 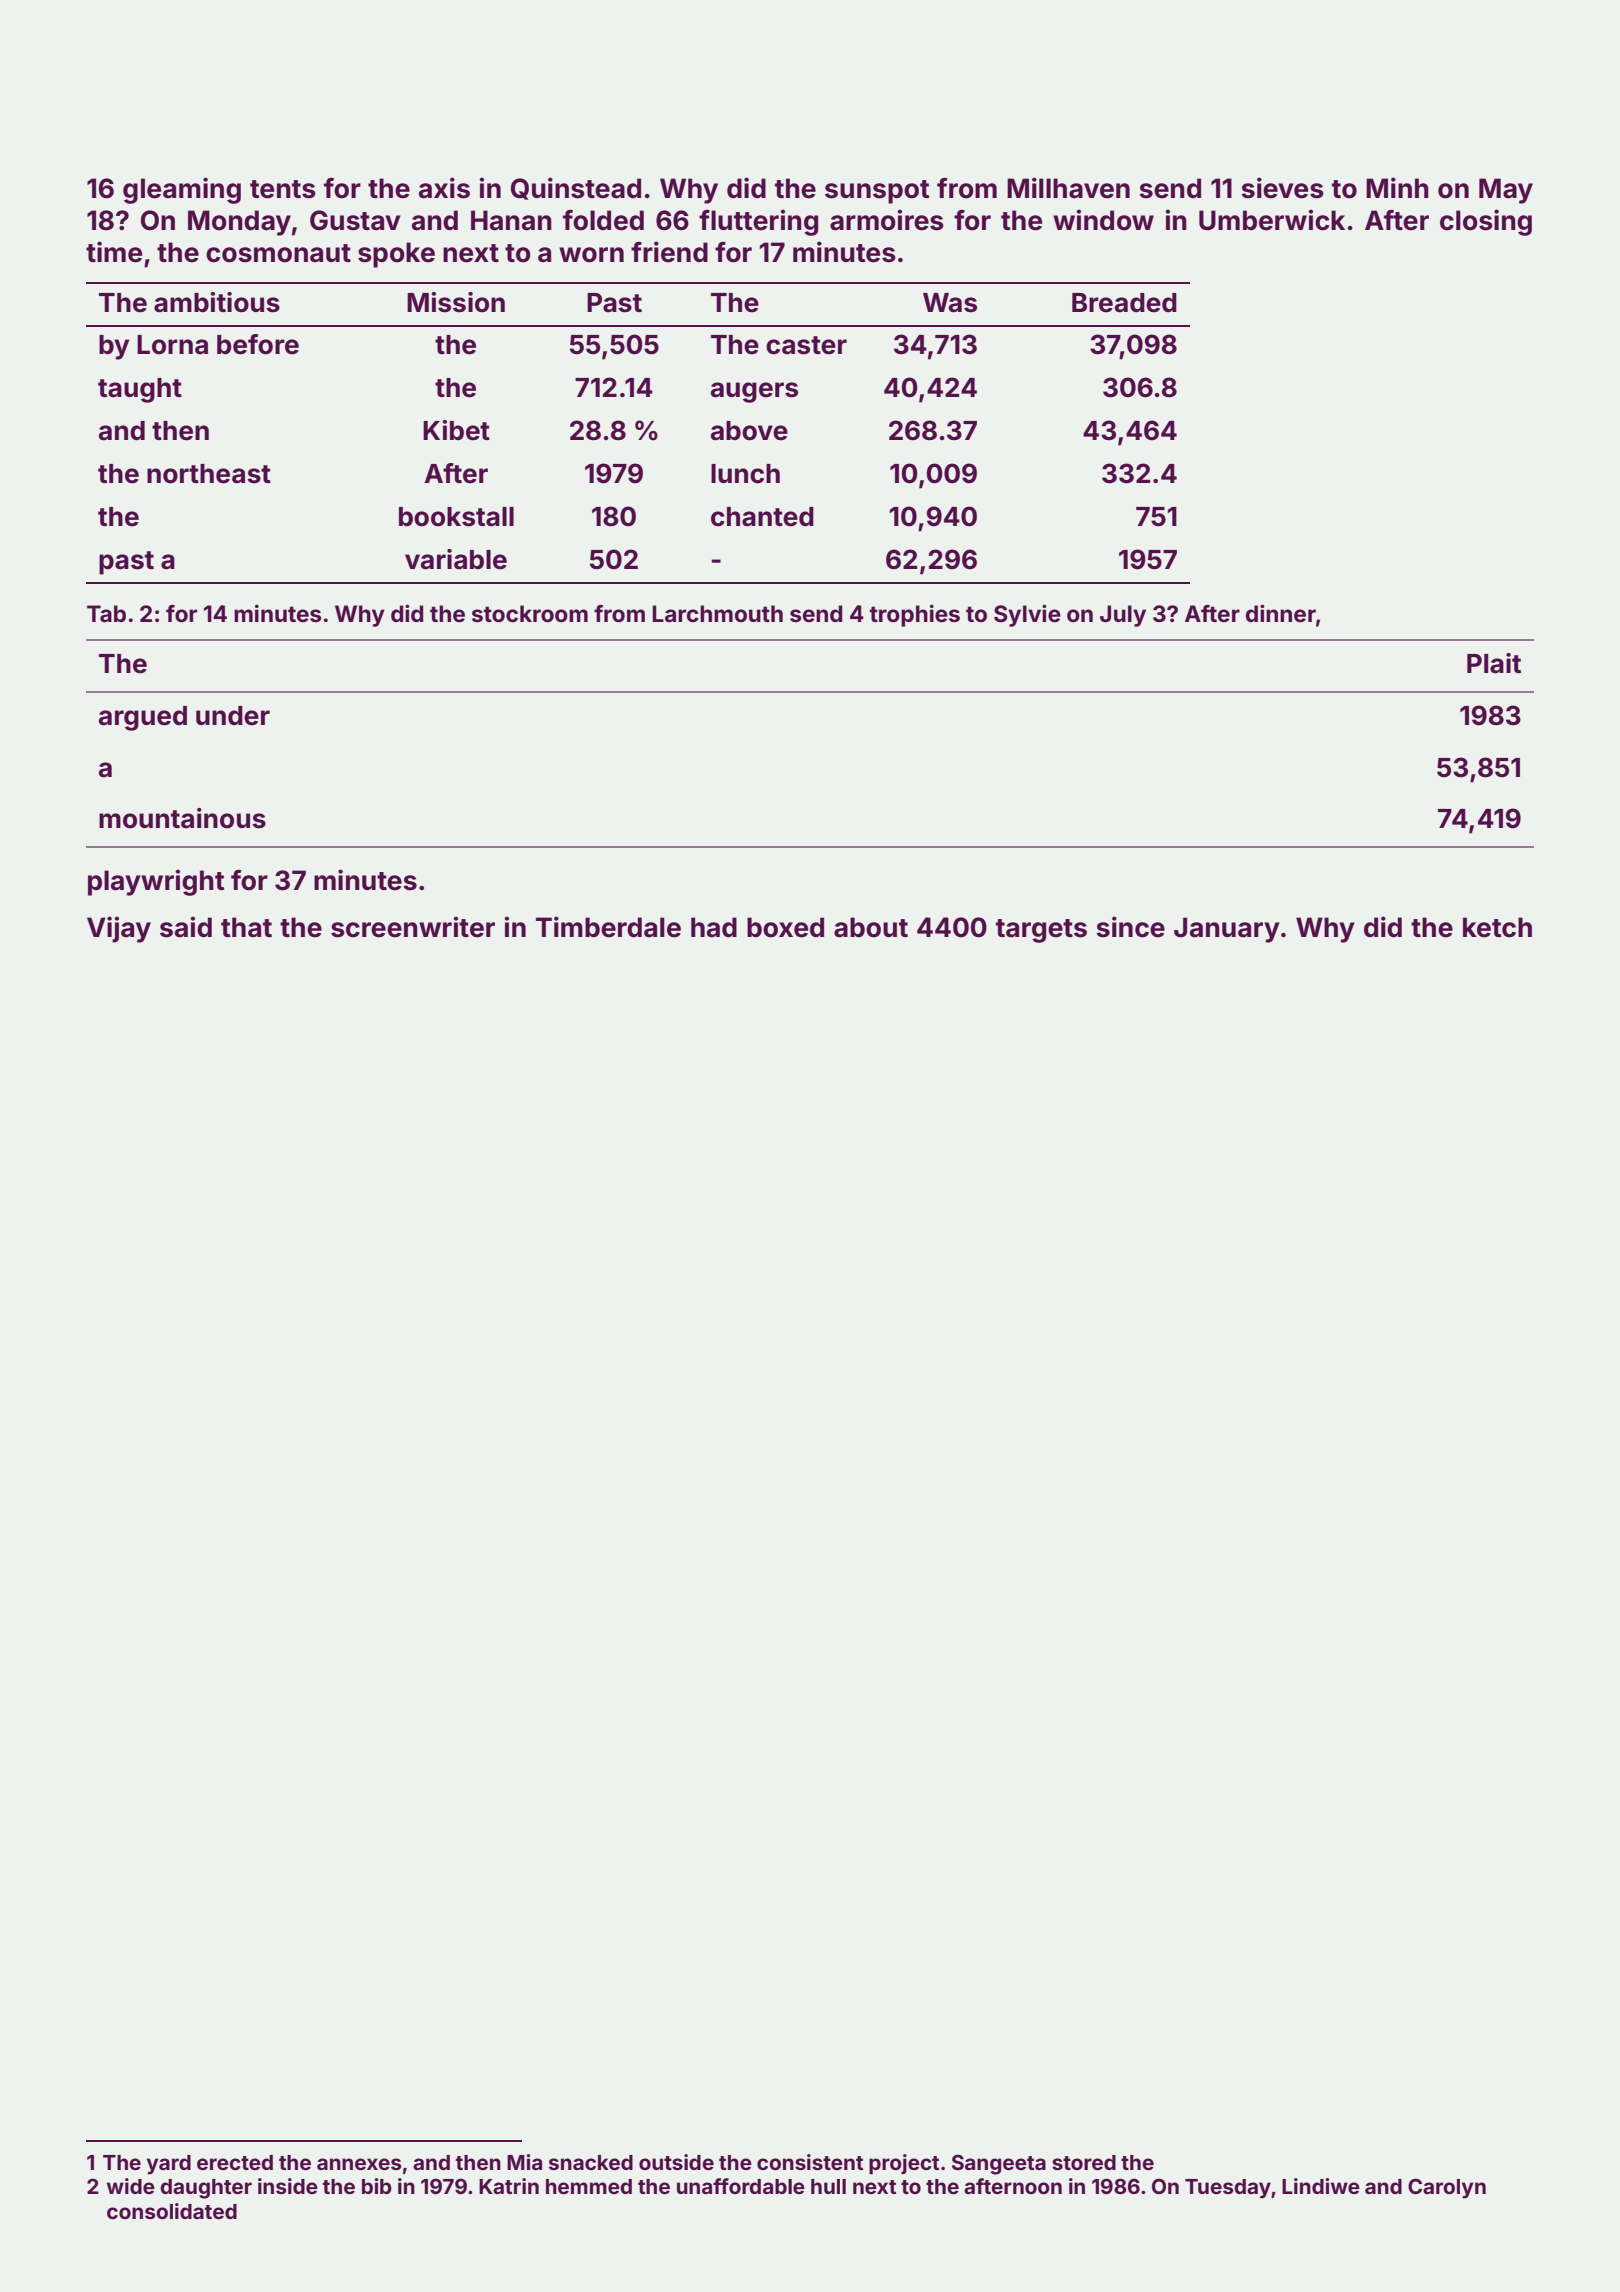 I want to click on ketch, so click(x=1497, y=927).
